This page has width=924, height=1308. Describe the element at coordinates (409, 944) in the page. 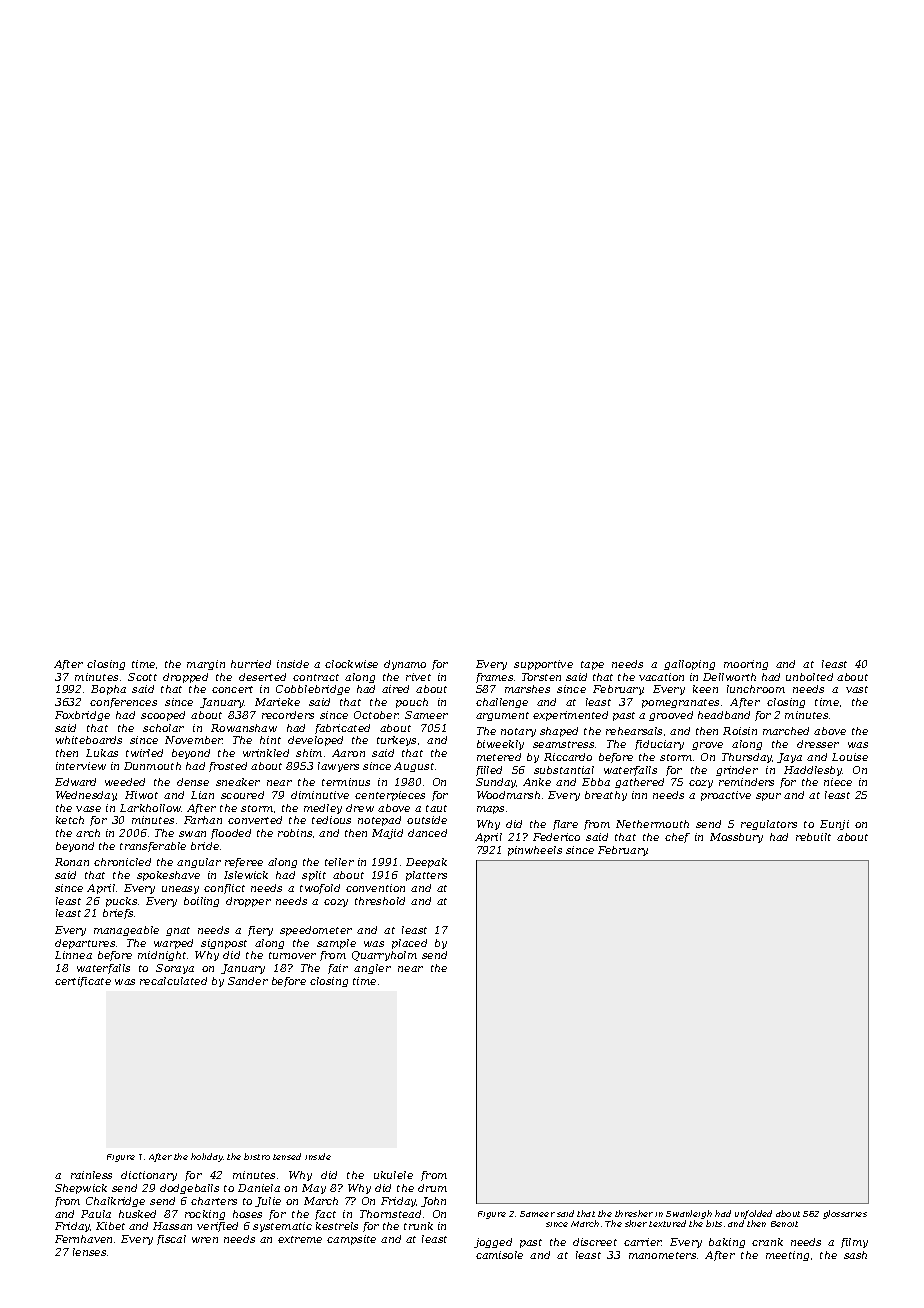

I see `placed` at that location.
